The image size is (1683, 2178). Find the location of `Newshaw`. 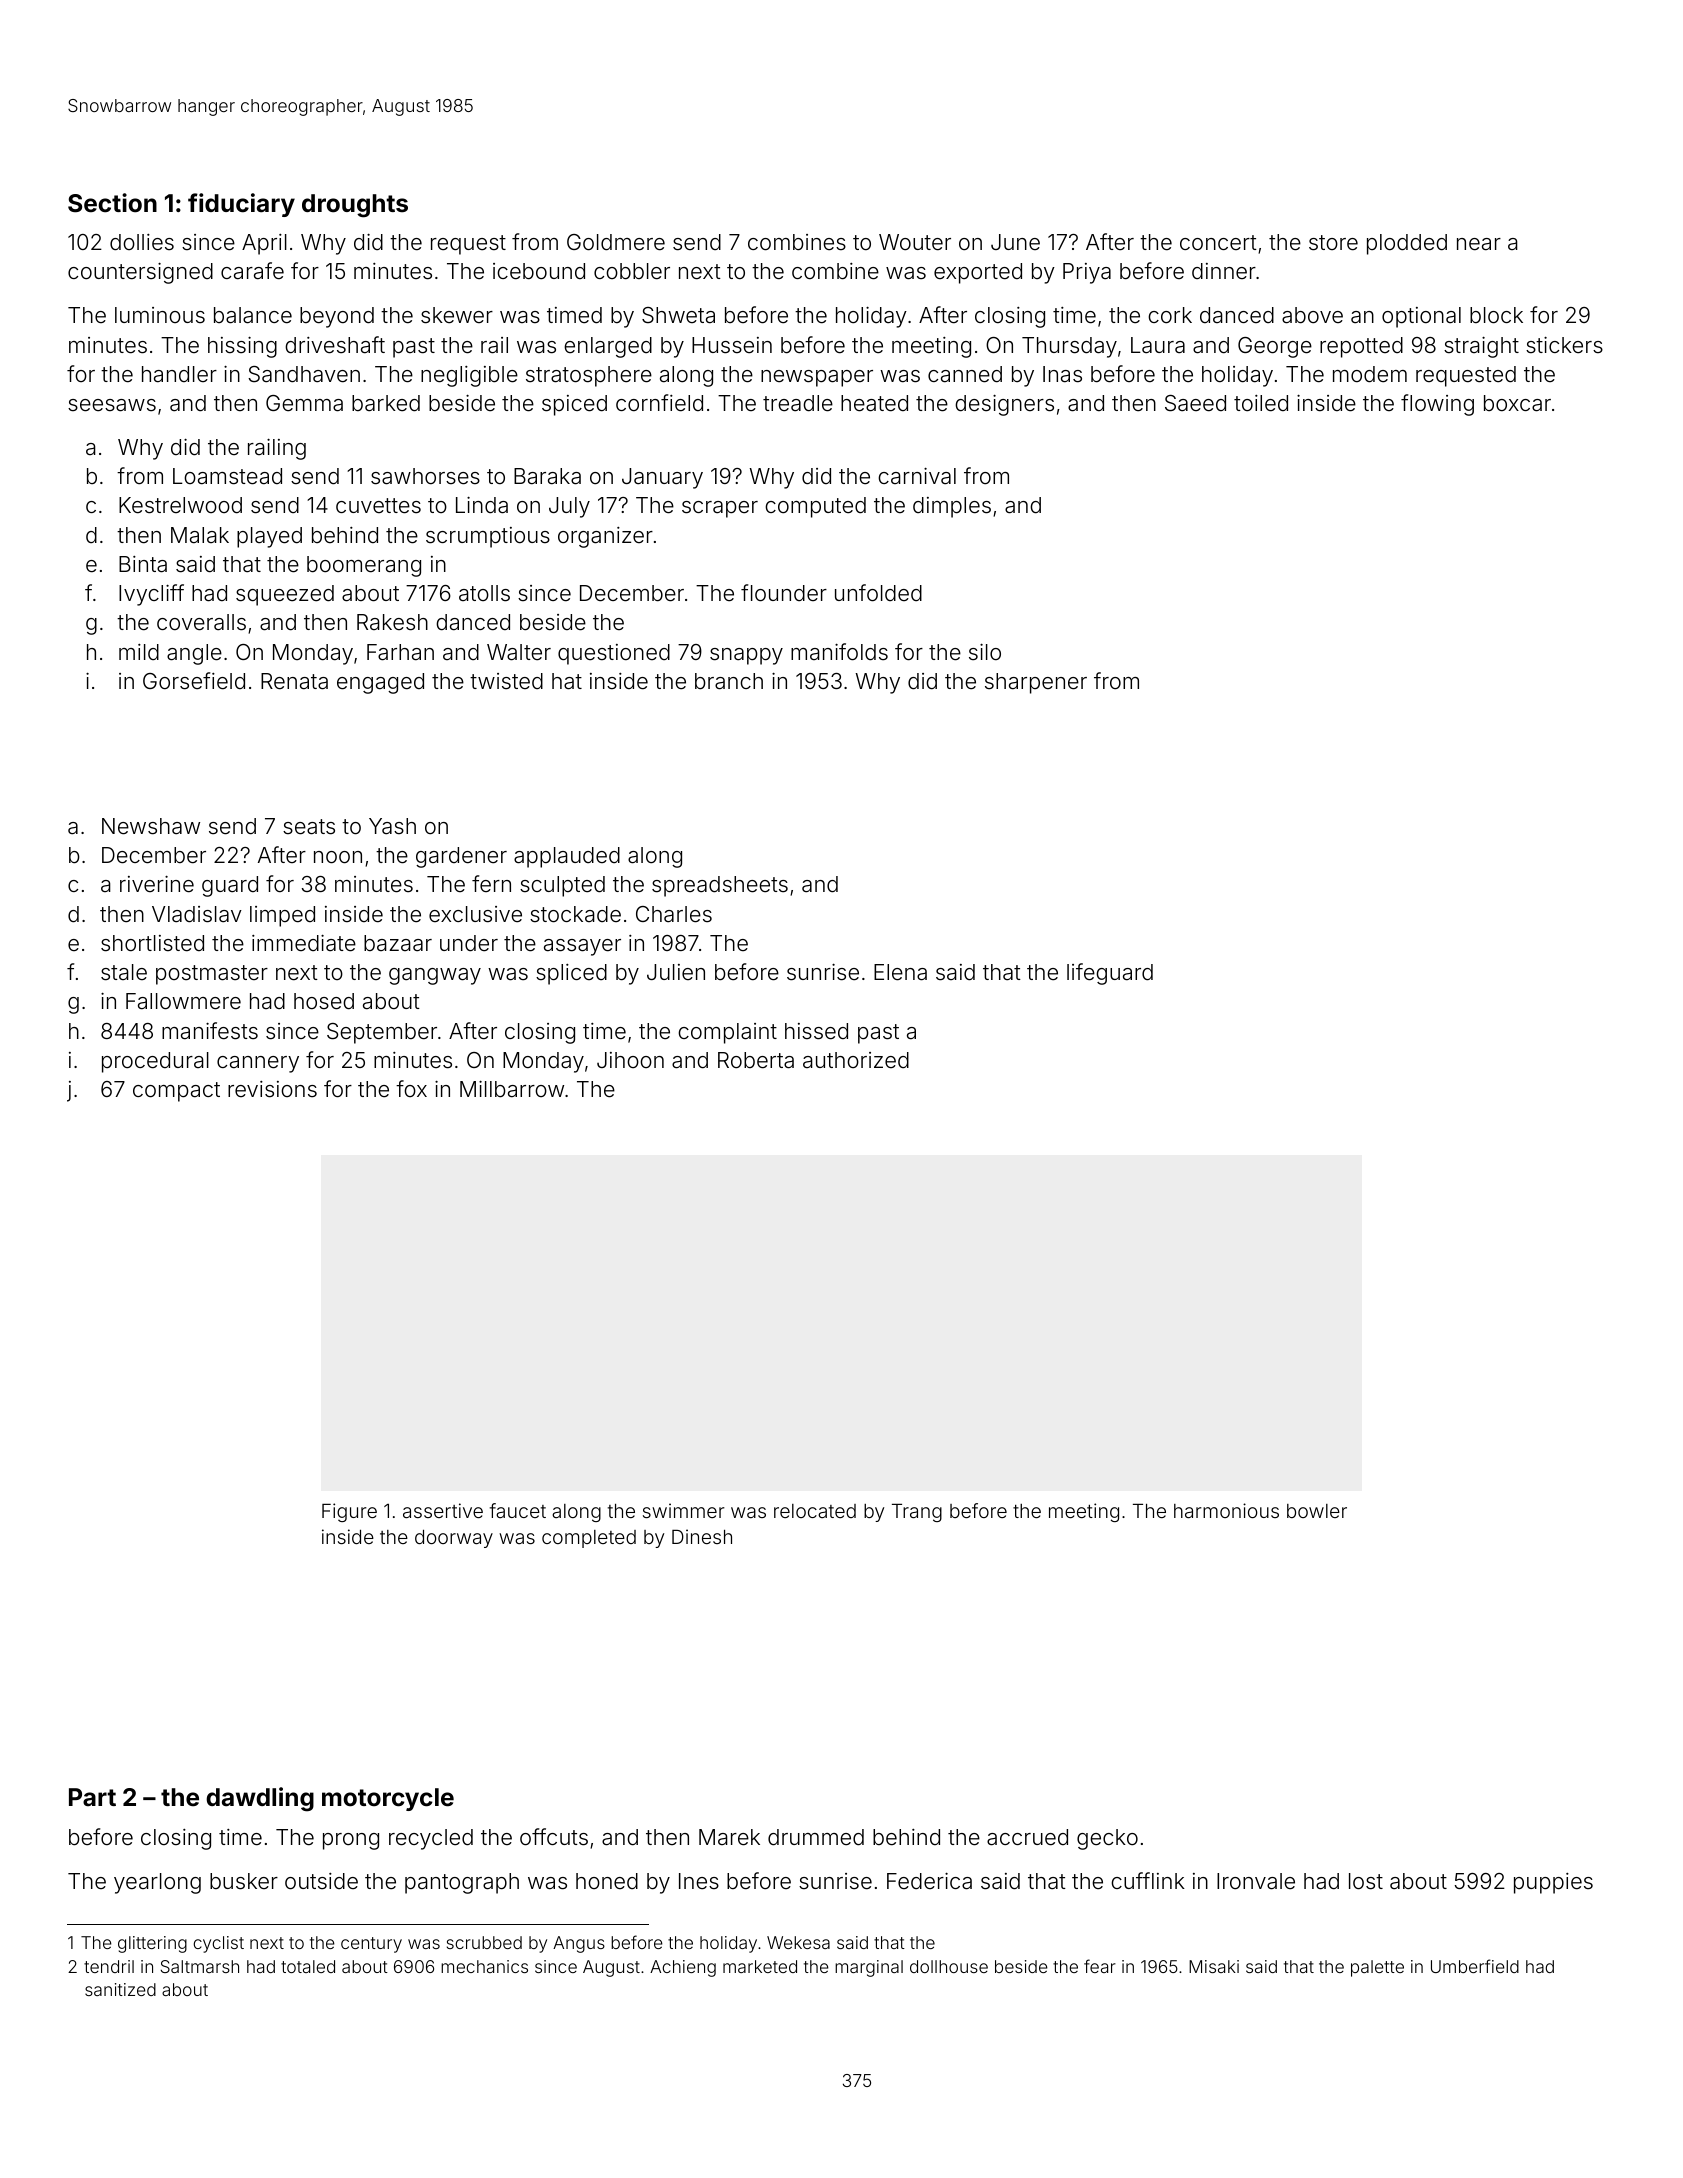

Newshaw is located at coordinates (151, 826).
